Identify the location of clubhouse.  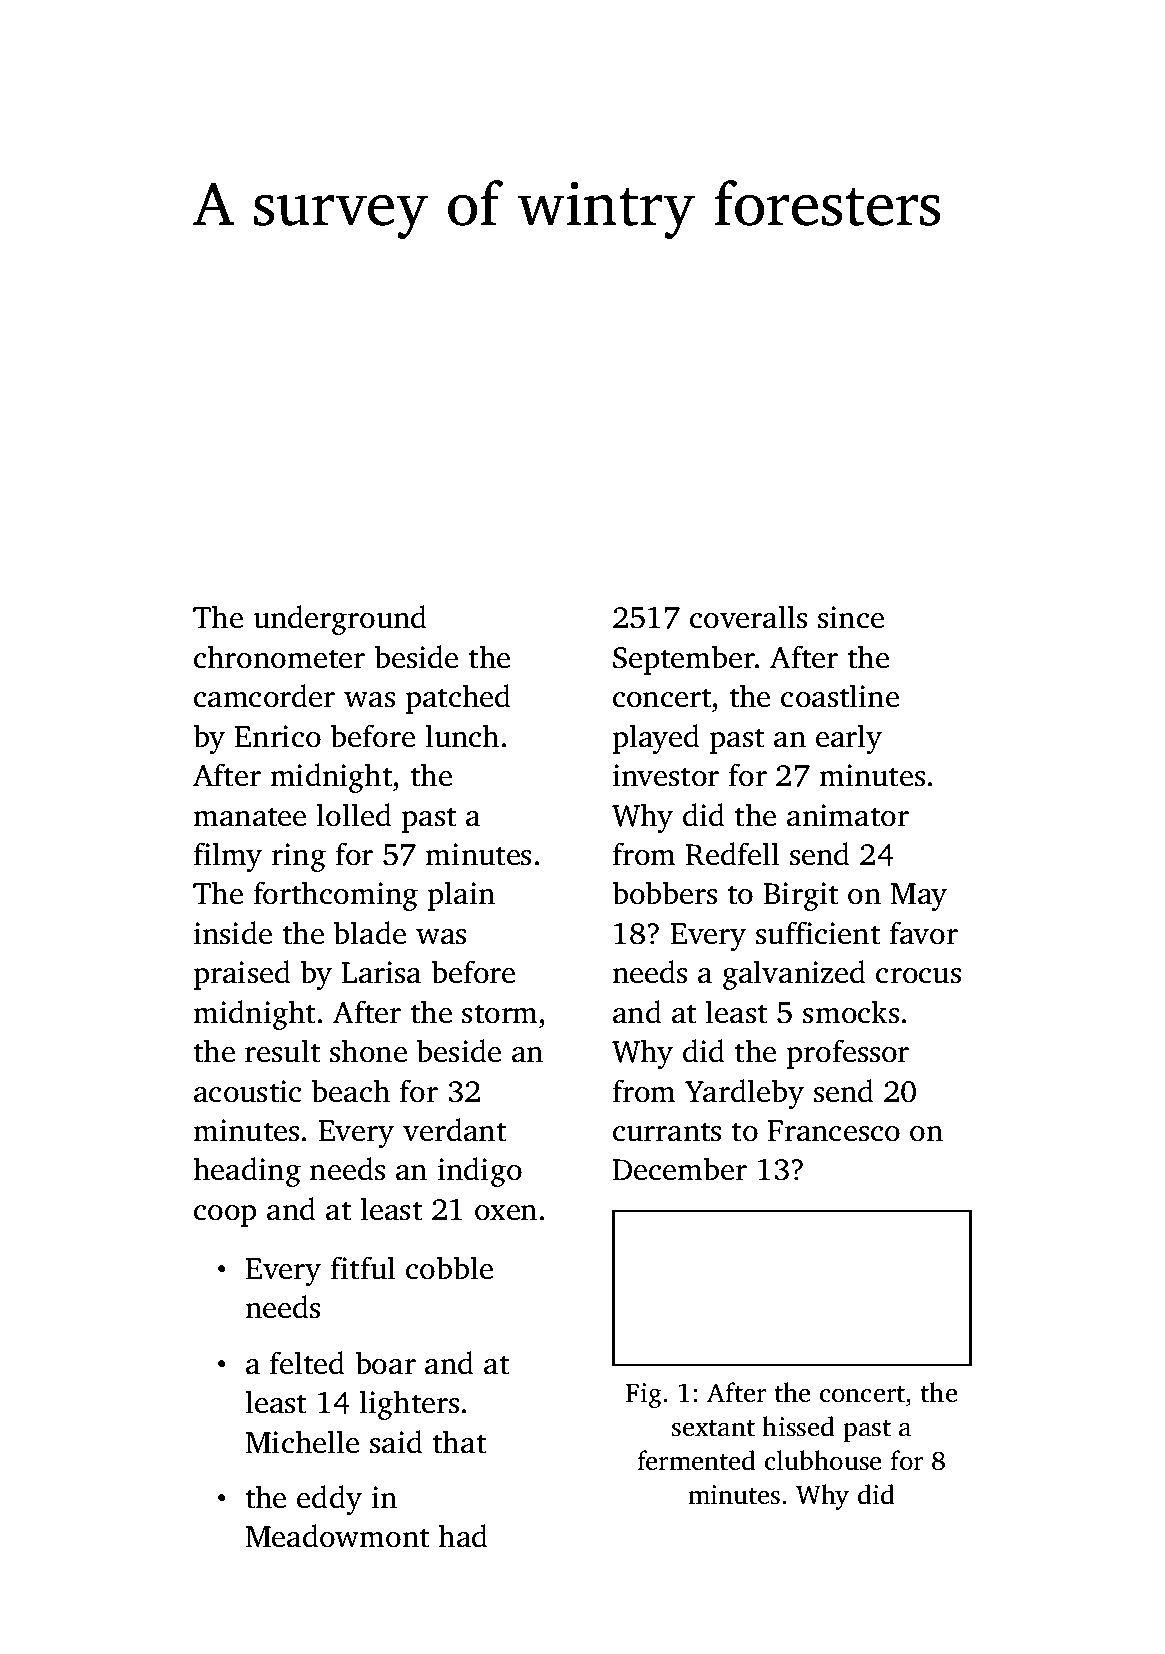
(823, 1460).
